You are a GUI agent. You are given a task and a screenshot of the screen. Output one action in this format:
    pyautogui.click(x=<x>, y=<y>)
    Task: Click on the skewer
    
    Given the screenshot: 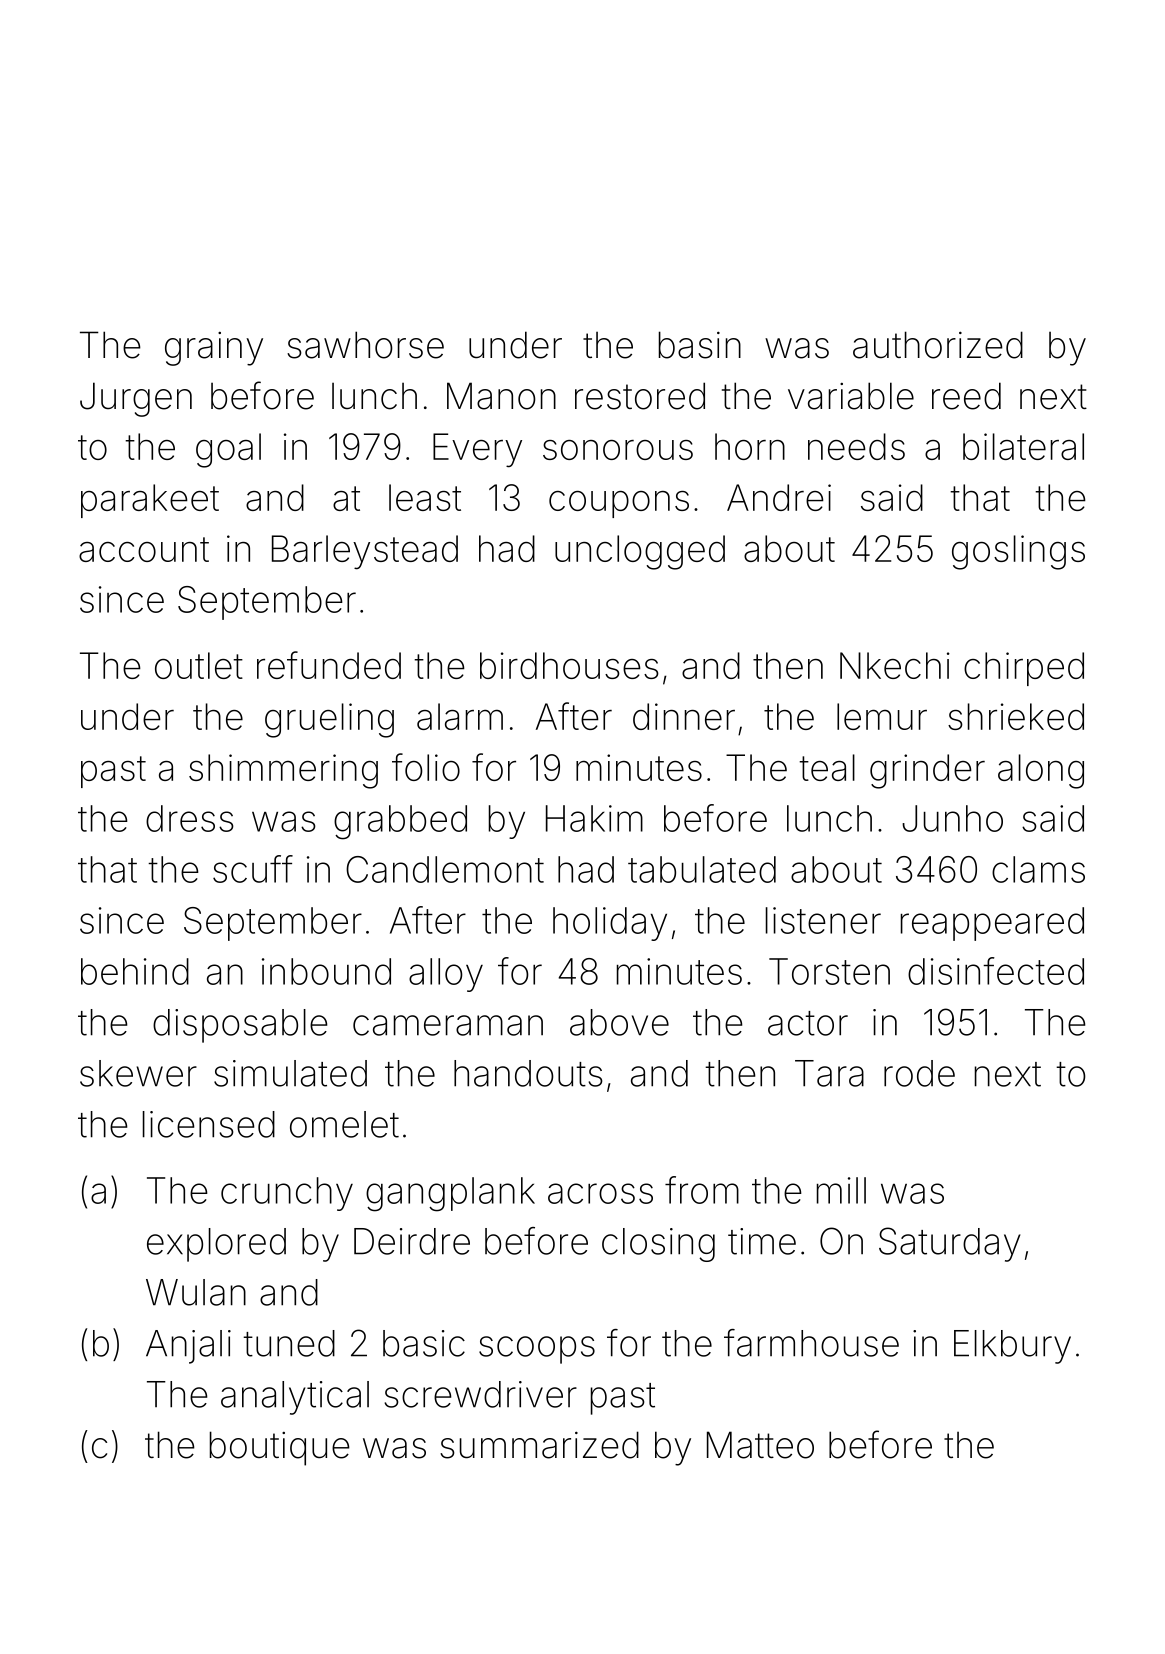 What is the action you would take?
    pyautogui.click(x=138, y=1073)
